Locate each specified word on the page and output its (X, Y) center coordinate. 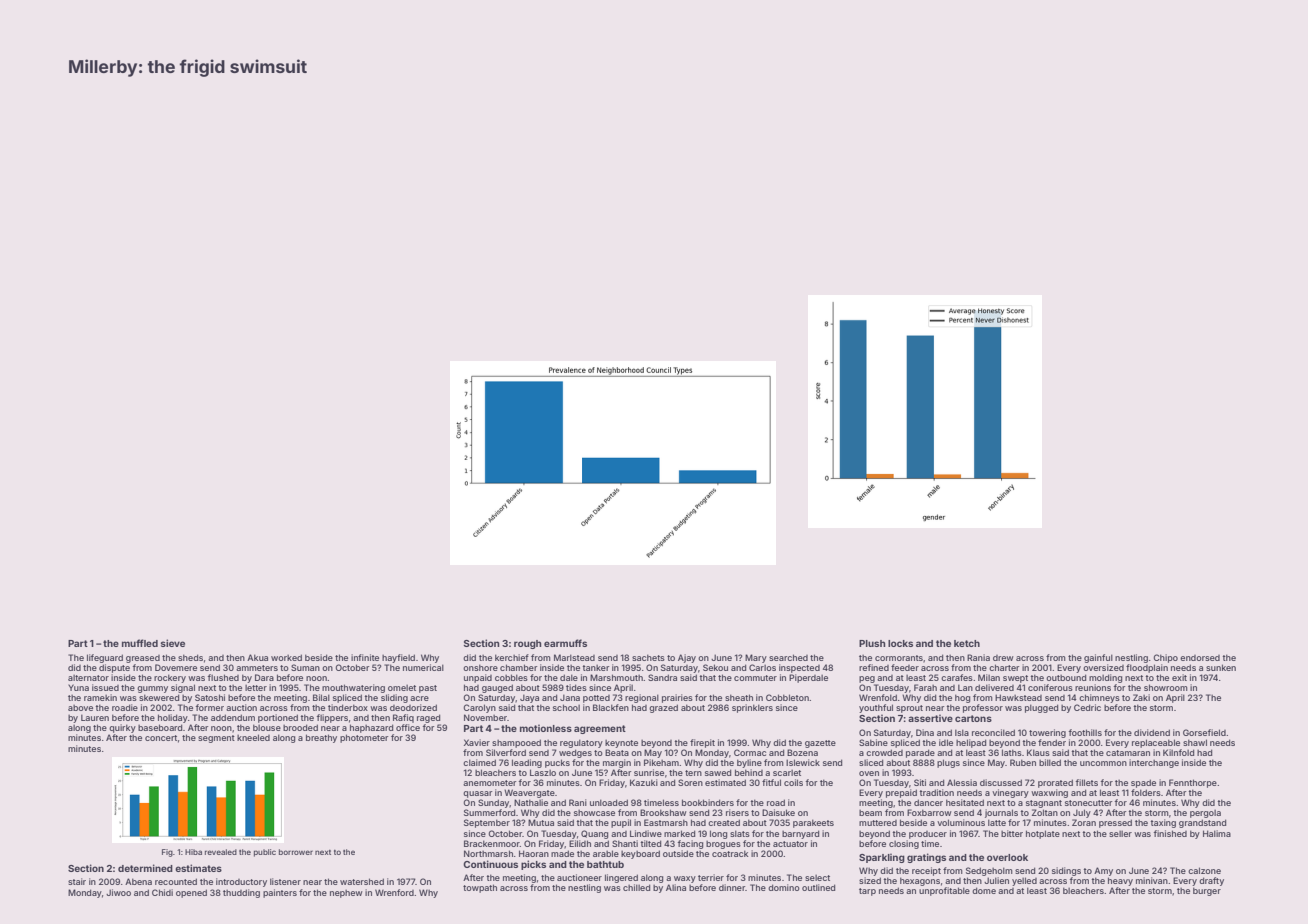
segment (216, 739)
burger (1207, 891)
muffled (140, 643)
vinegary (1010, 793)
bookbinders (708, 802)
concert (161, 738)
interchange (1154, 763)
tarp (867, 892)
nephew (346, 893)
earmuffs (565, 643)
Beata (617, 752)
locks (900, 643)
